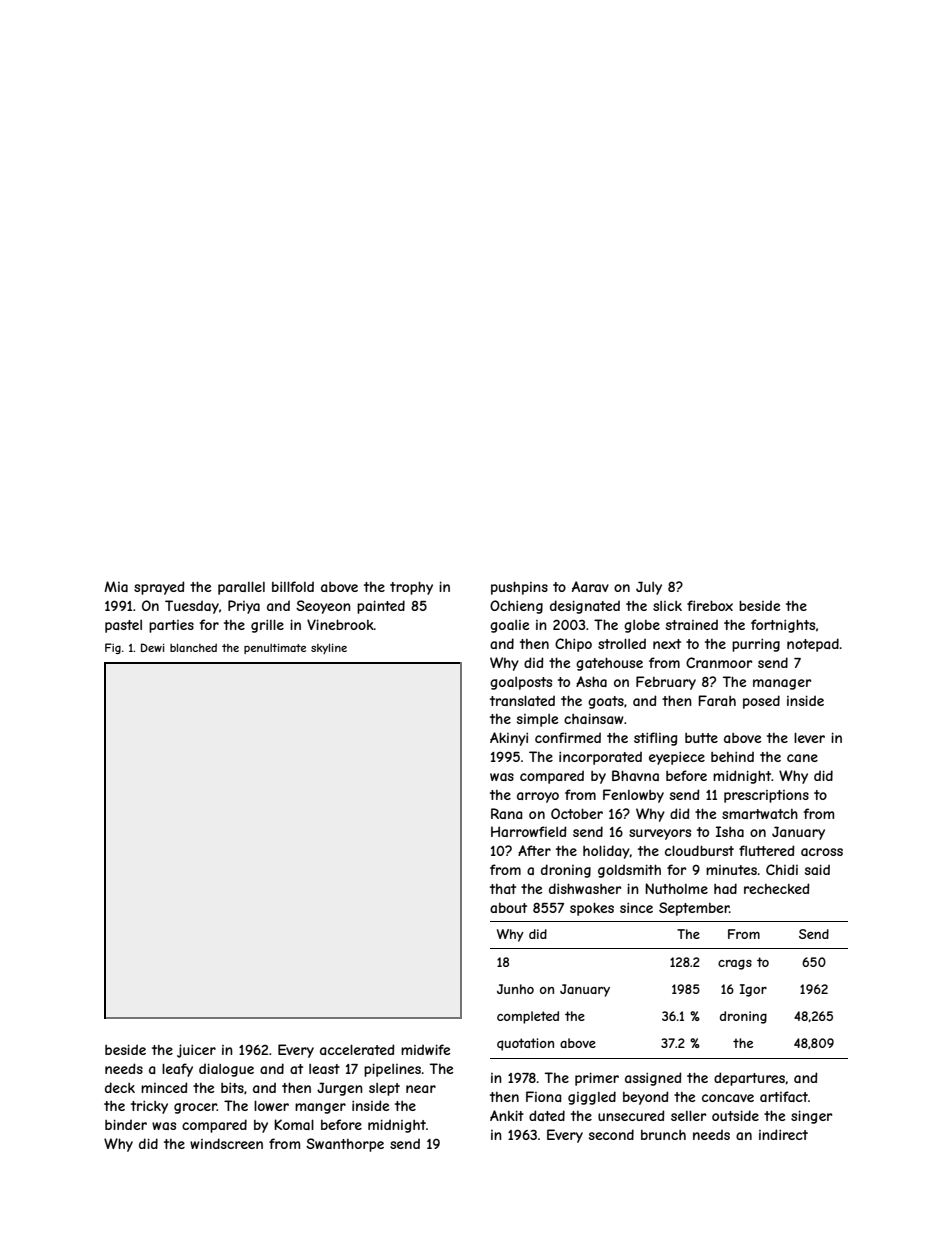  Describe the element at coordinates (329, 648) in the screenshot. I see `skyline` at that location.
